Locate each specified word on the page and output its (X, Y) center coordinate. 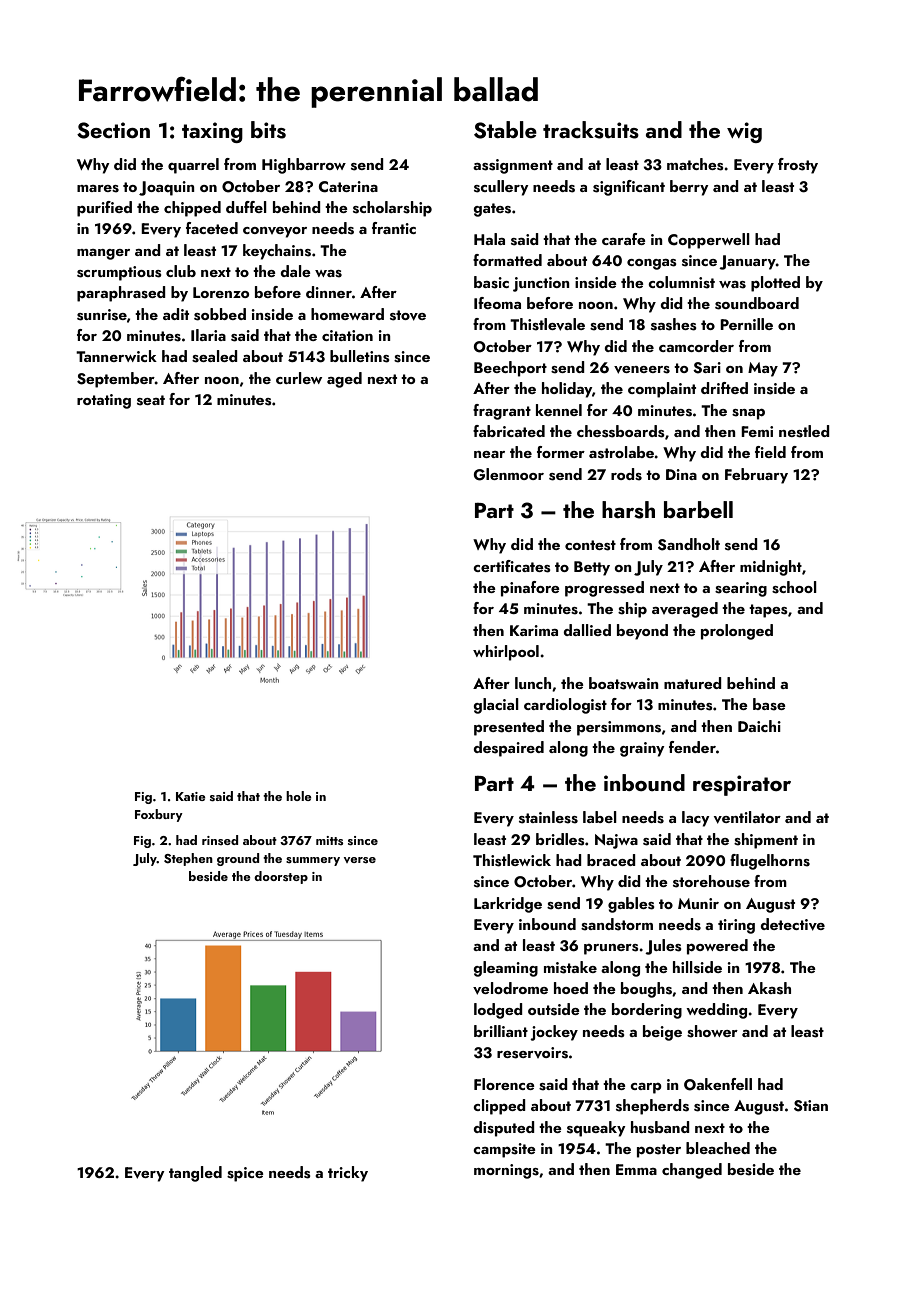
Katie (191, 796)
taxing (212, 132)
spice (245, 1174)
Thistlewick (512, 860)
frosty (798, 166)
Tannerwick (116, 356)
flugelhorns (770, 862)
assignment (513, 166)
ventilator (747, 817)
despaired (508, 749)
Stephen (188, 859)
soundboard (757, 303)
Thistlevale (547, 324)
